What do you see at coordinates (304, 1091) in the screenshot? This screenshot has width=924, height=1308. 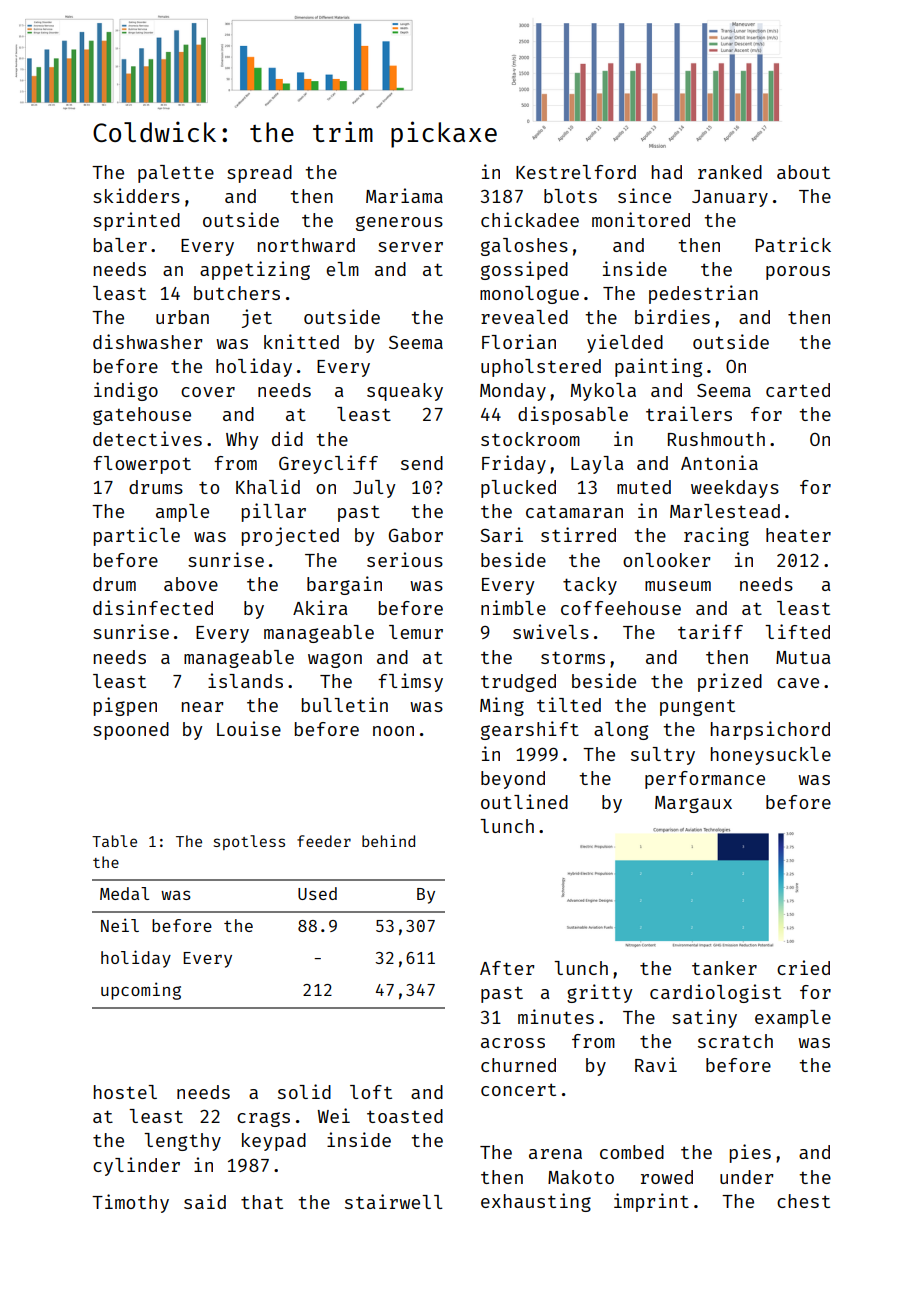 I see `solid` at bounding box center [304, 1091].
